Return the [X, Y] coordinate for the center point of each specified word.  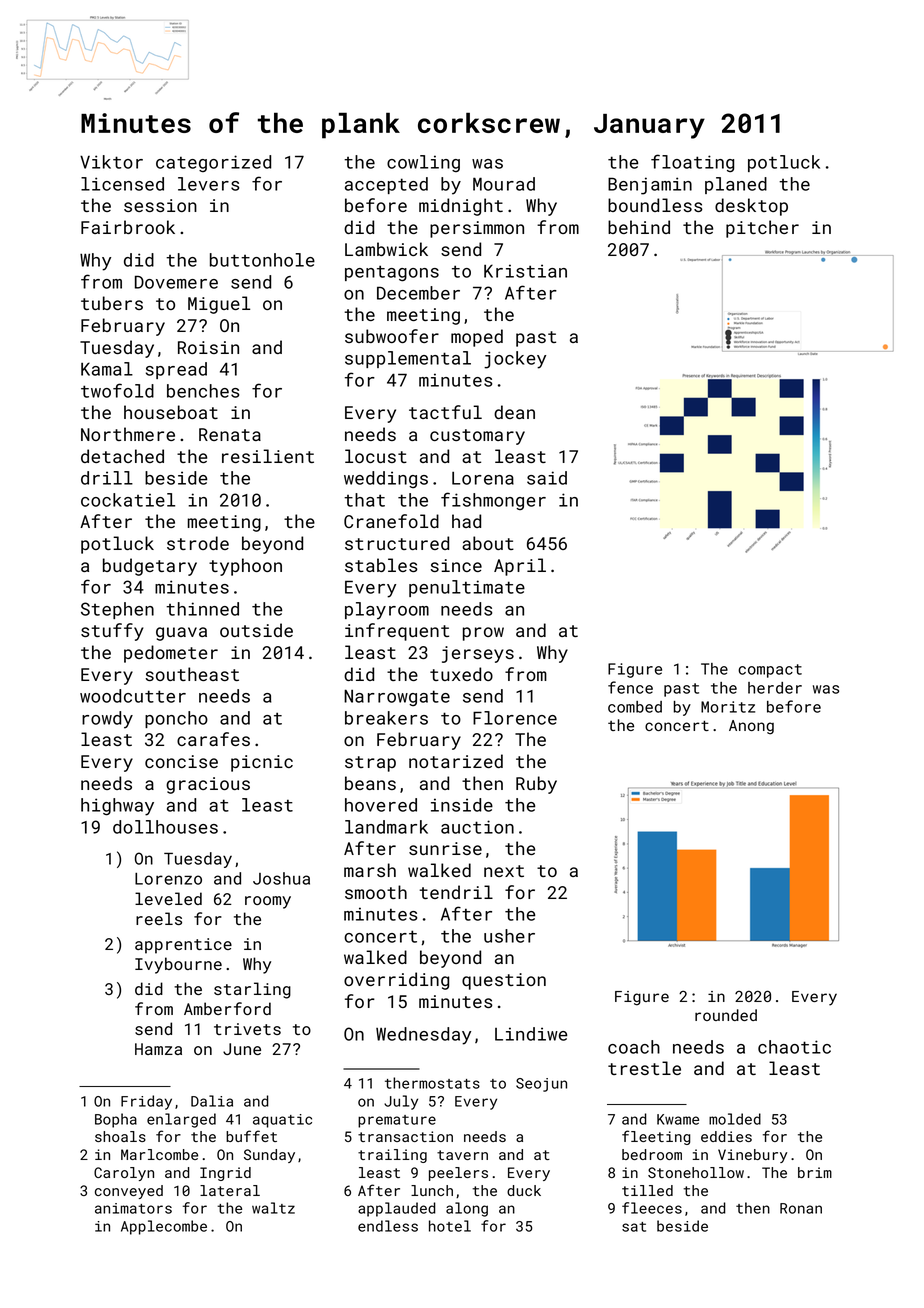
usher [509, 936]
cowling [423, 163]
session [160, 205]
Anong [751, 727]
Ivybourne [178, 965]
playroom [387, 611]
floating [692, 163]
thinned [202, 609]
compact [770, 671]
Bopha [116, 1120]
